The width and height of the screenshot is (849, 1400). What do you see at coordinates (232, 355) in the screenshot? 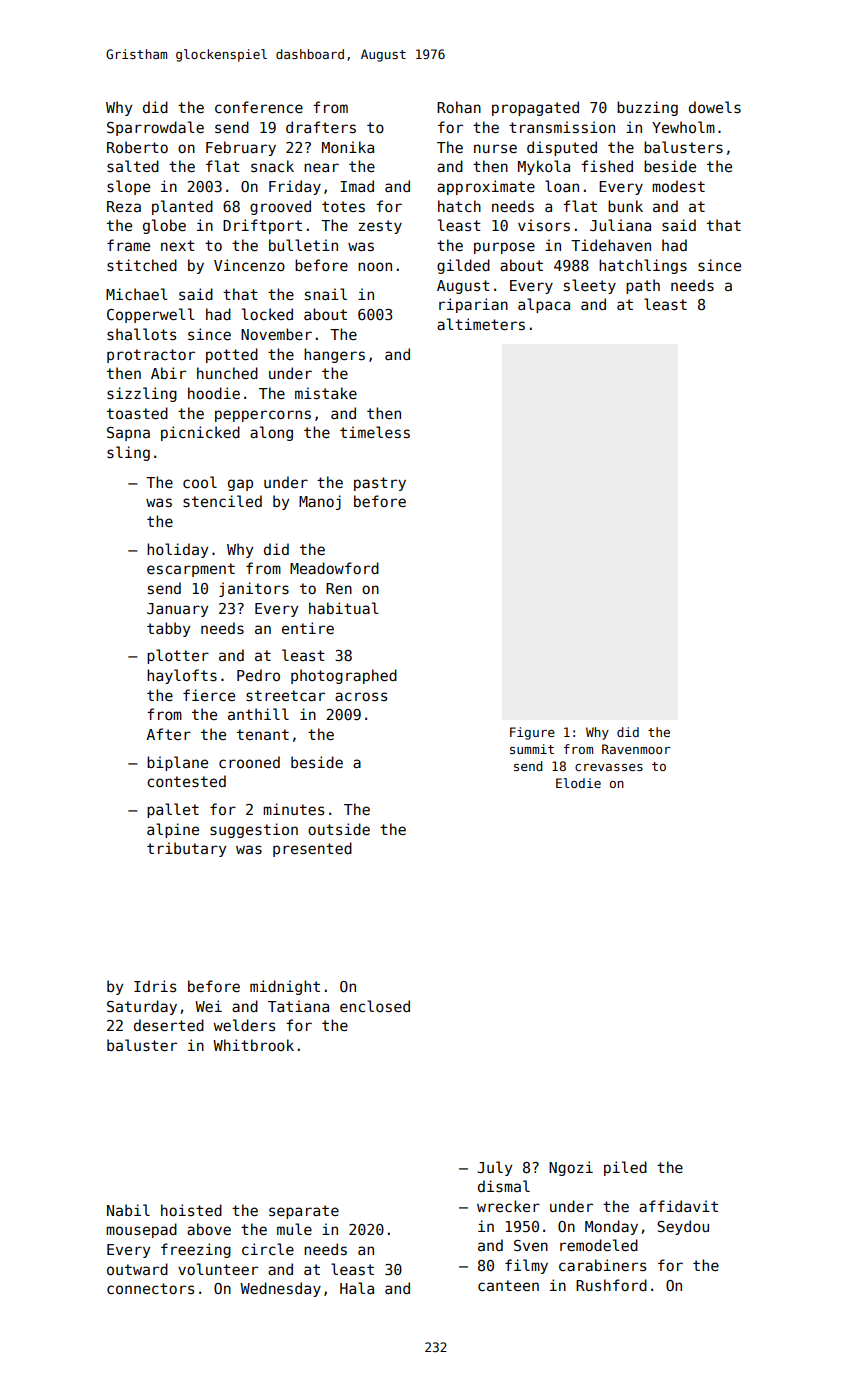
I see `potted` at bounding box center [232, 355].
